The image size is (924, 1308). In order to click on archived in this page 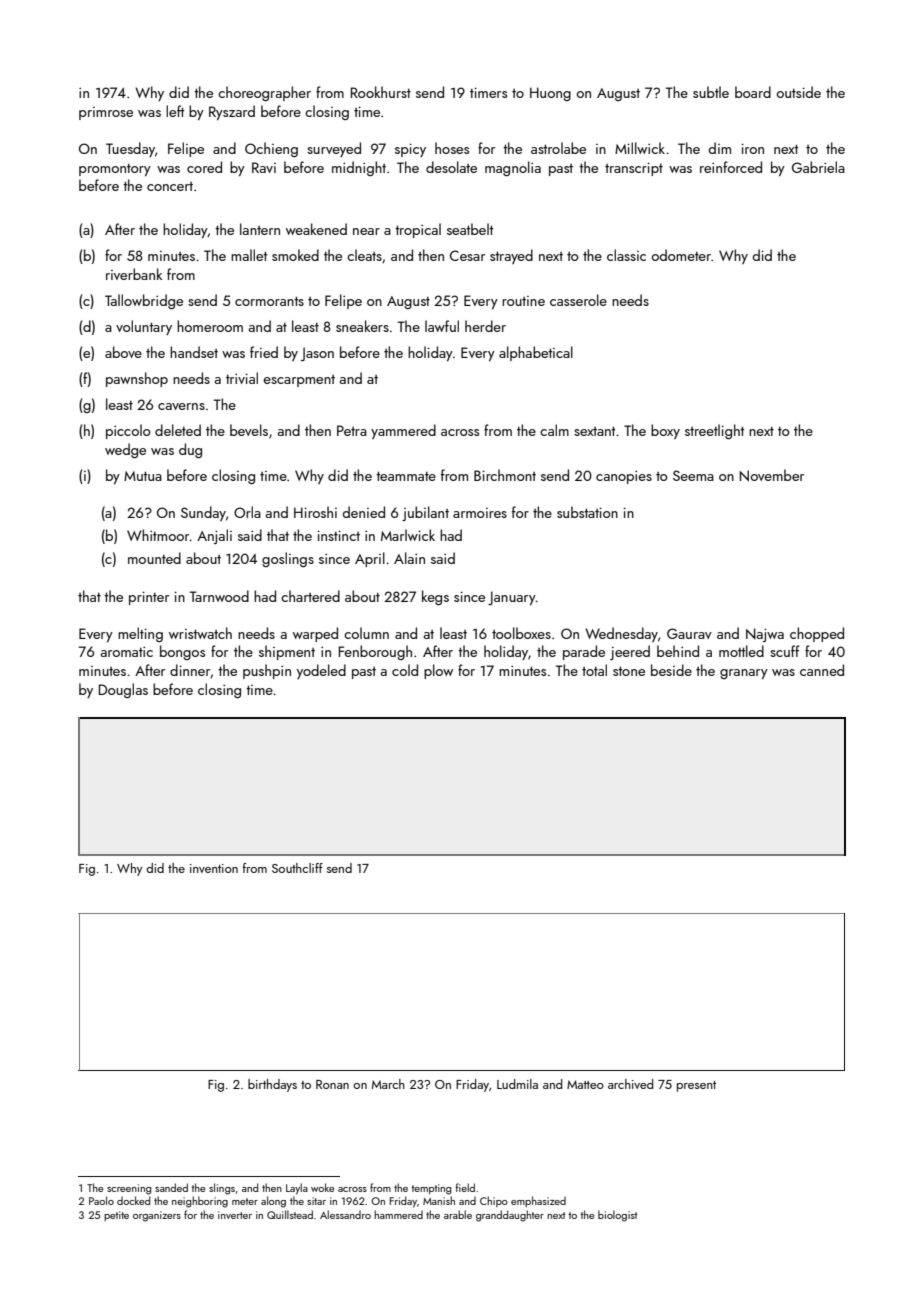, I will do `click(631, 1084)`.
